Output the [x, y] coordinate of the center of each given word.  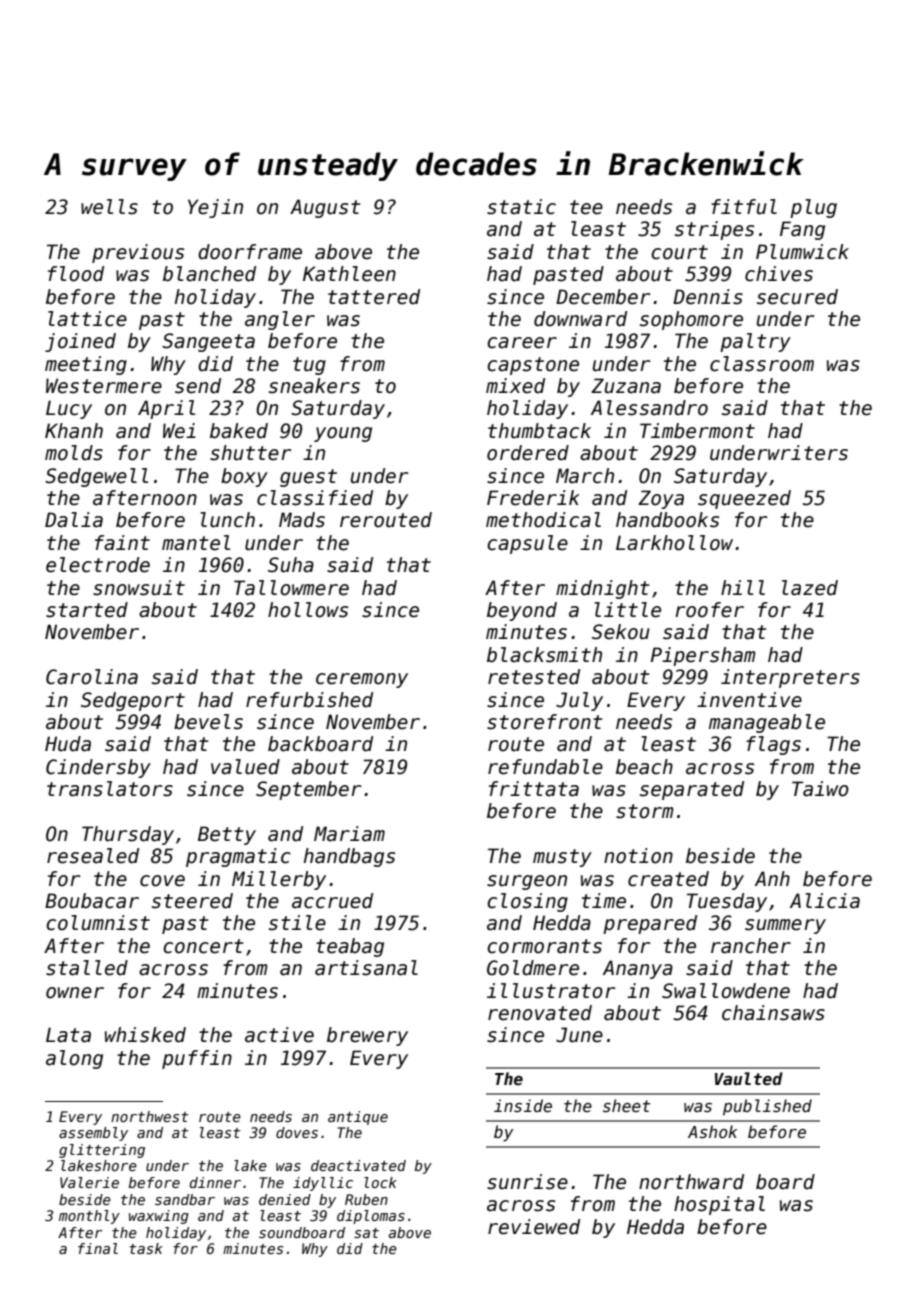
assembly [93, 1134]
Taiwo [820, 789]
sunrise [527, 1182]
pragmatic [238, 857]
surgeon [527, 882]
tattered [374, 297]
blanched [209, 274]
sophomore [691, 320]
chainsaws [773, 1013]
